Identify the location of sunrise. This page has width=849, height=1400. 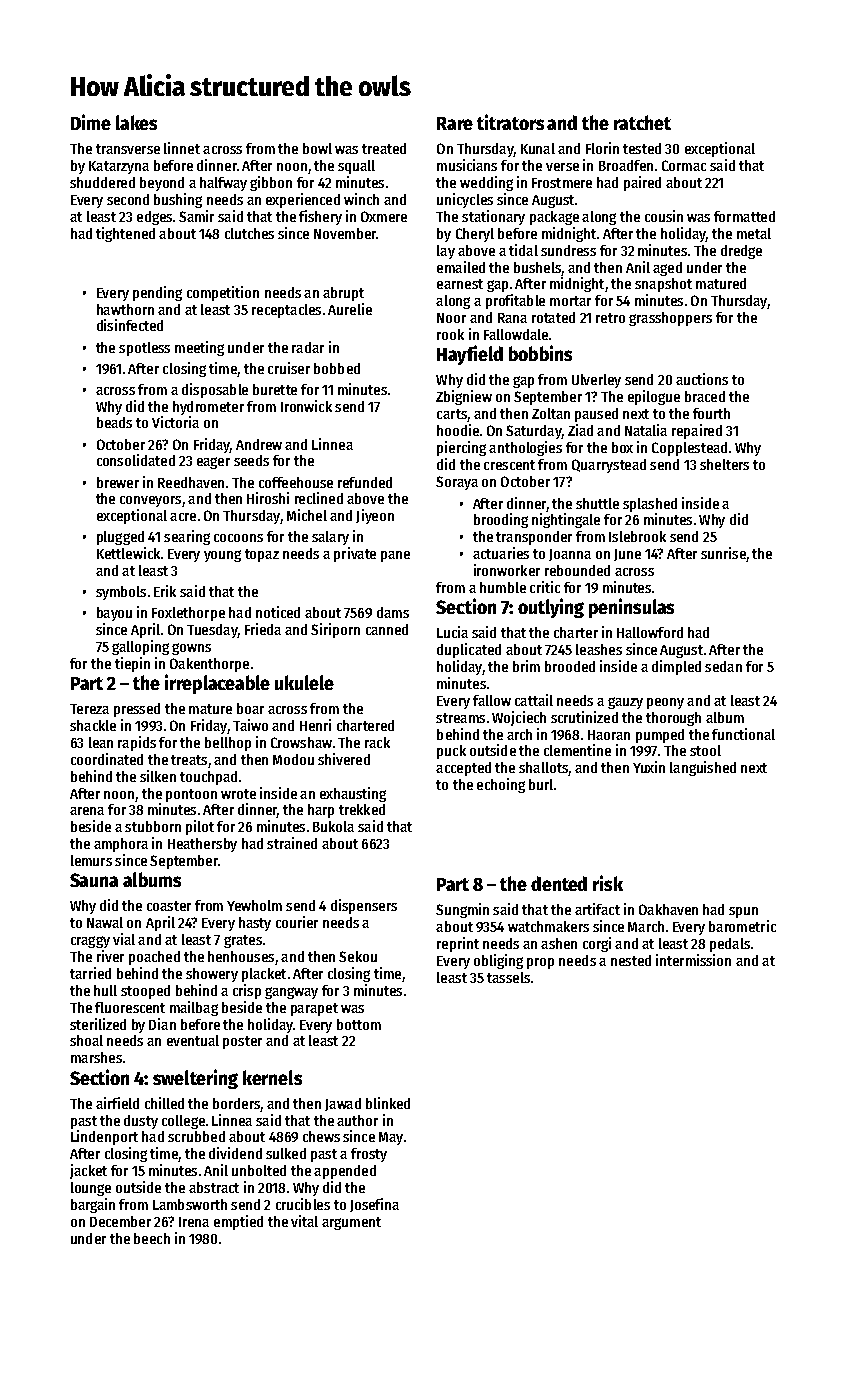
(723, 553).
